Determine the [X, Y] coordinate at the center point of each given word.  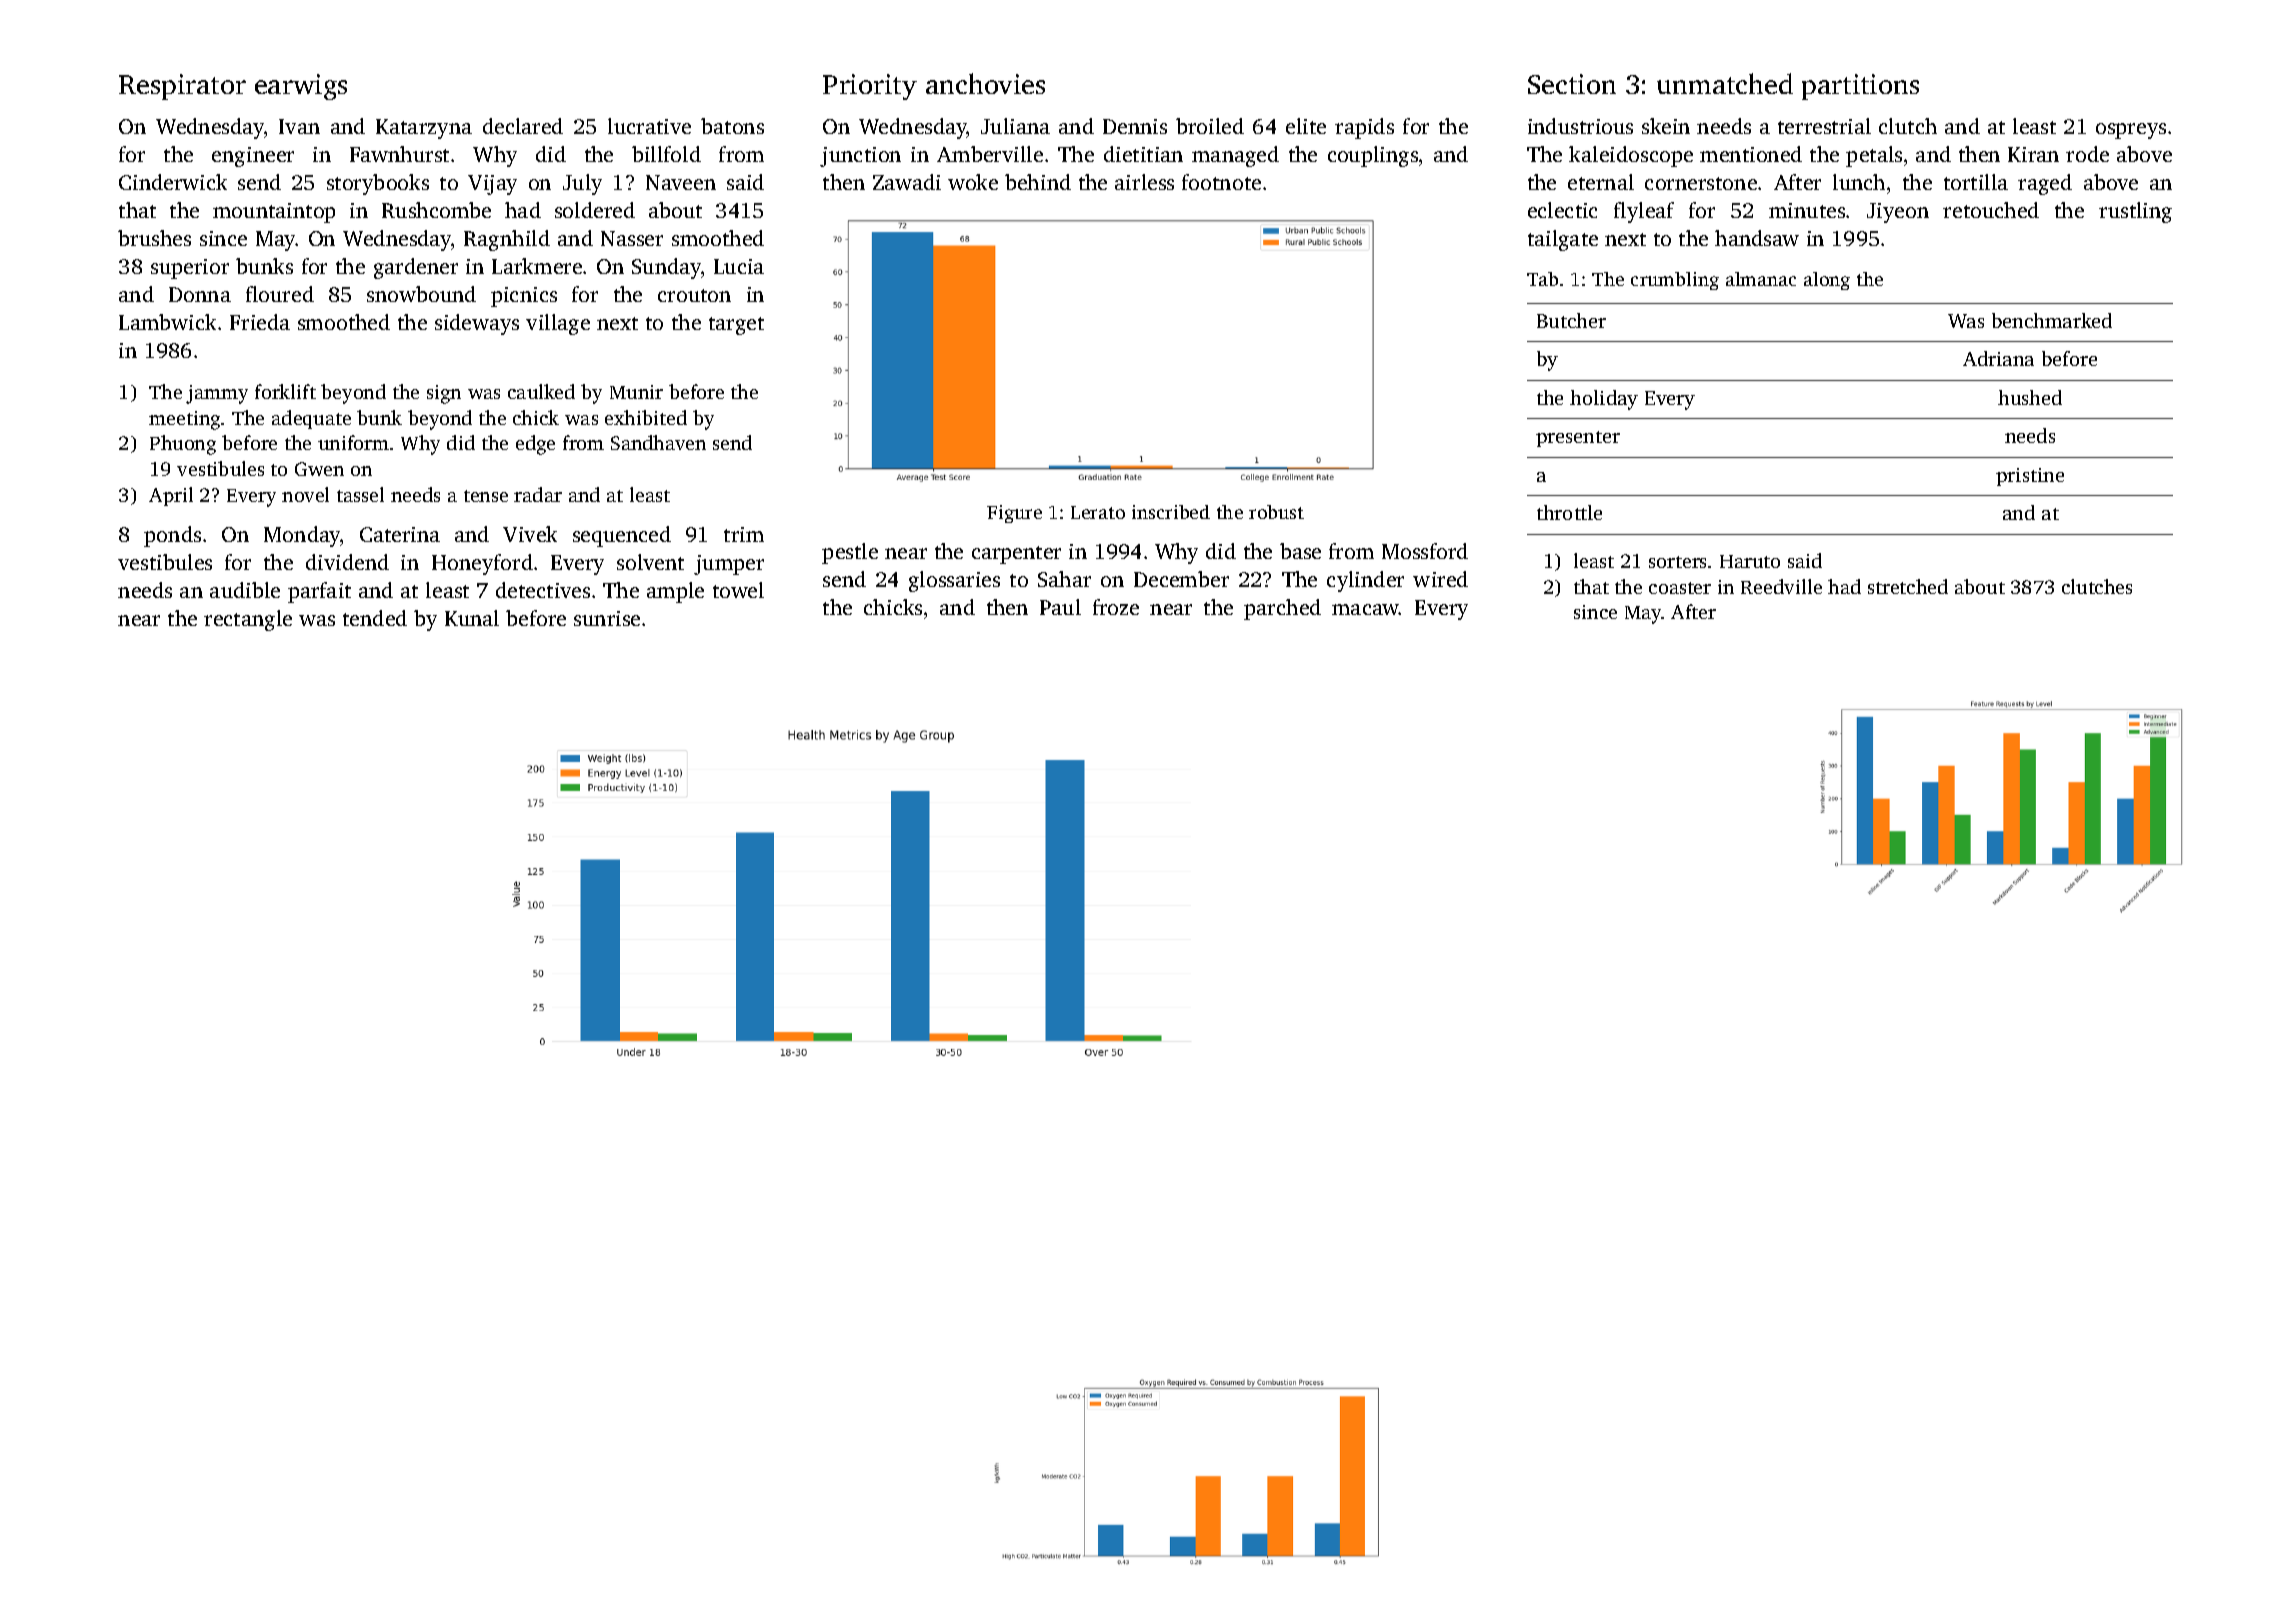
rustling [2135, 212]
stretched [1908, 586]
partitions [1860, 87]
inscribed [1171, 512]
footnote [1221, 182]
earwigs [301, 87]
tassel [360, 494]
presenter [1578, 439]
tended [375, 618]
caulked [541, 391]
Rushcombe [436, 210]
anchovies [985, 83]
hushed [2030, 397]
